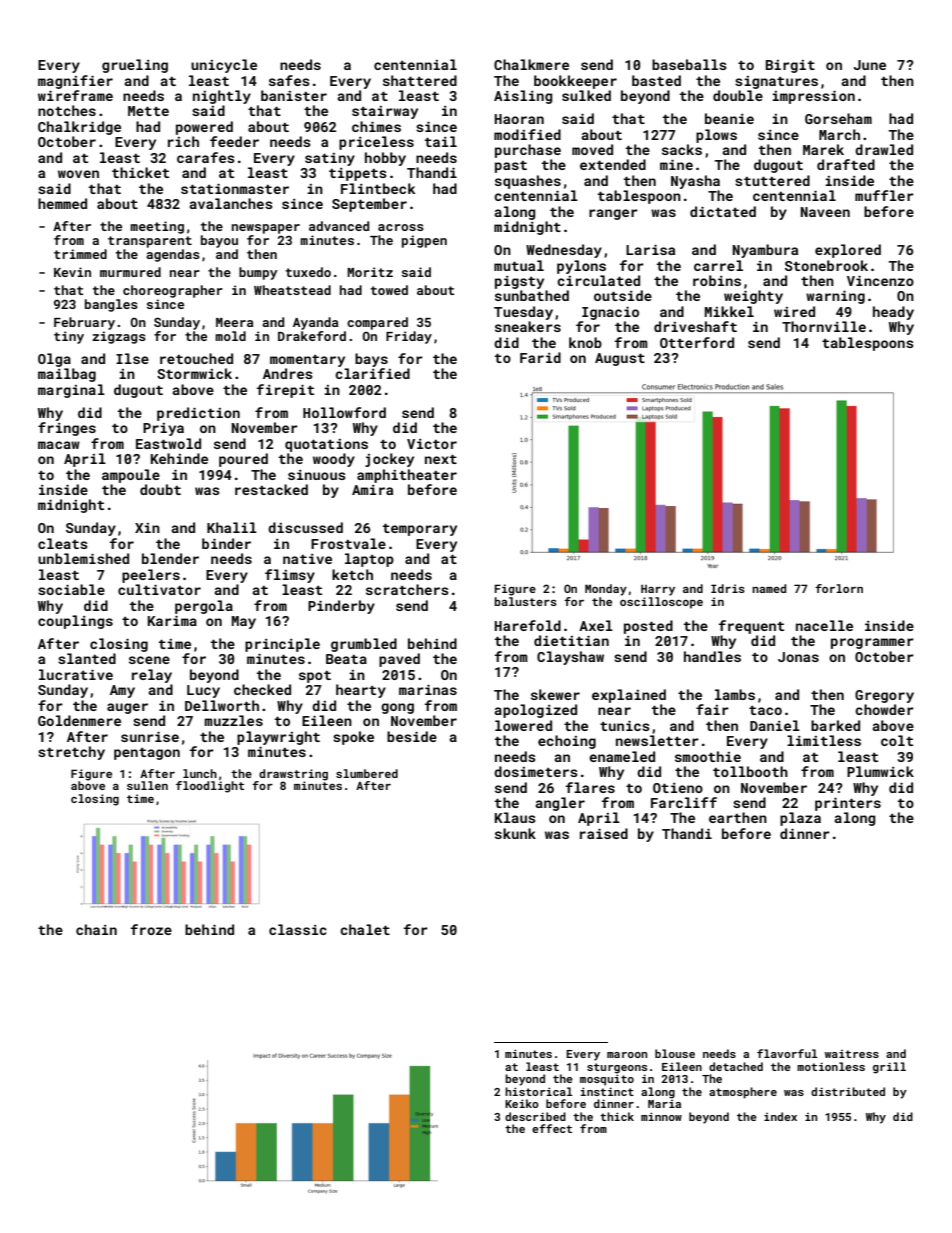 Image resolution: width=952 pixels, height=1233 pixels. What do you see at coordinates (790, 66) in the screenshot?
I see `Birgit` at bounding box center [790, 66].
